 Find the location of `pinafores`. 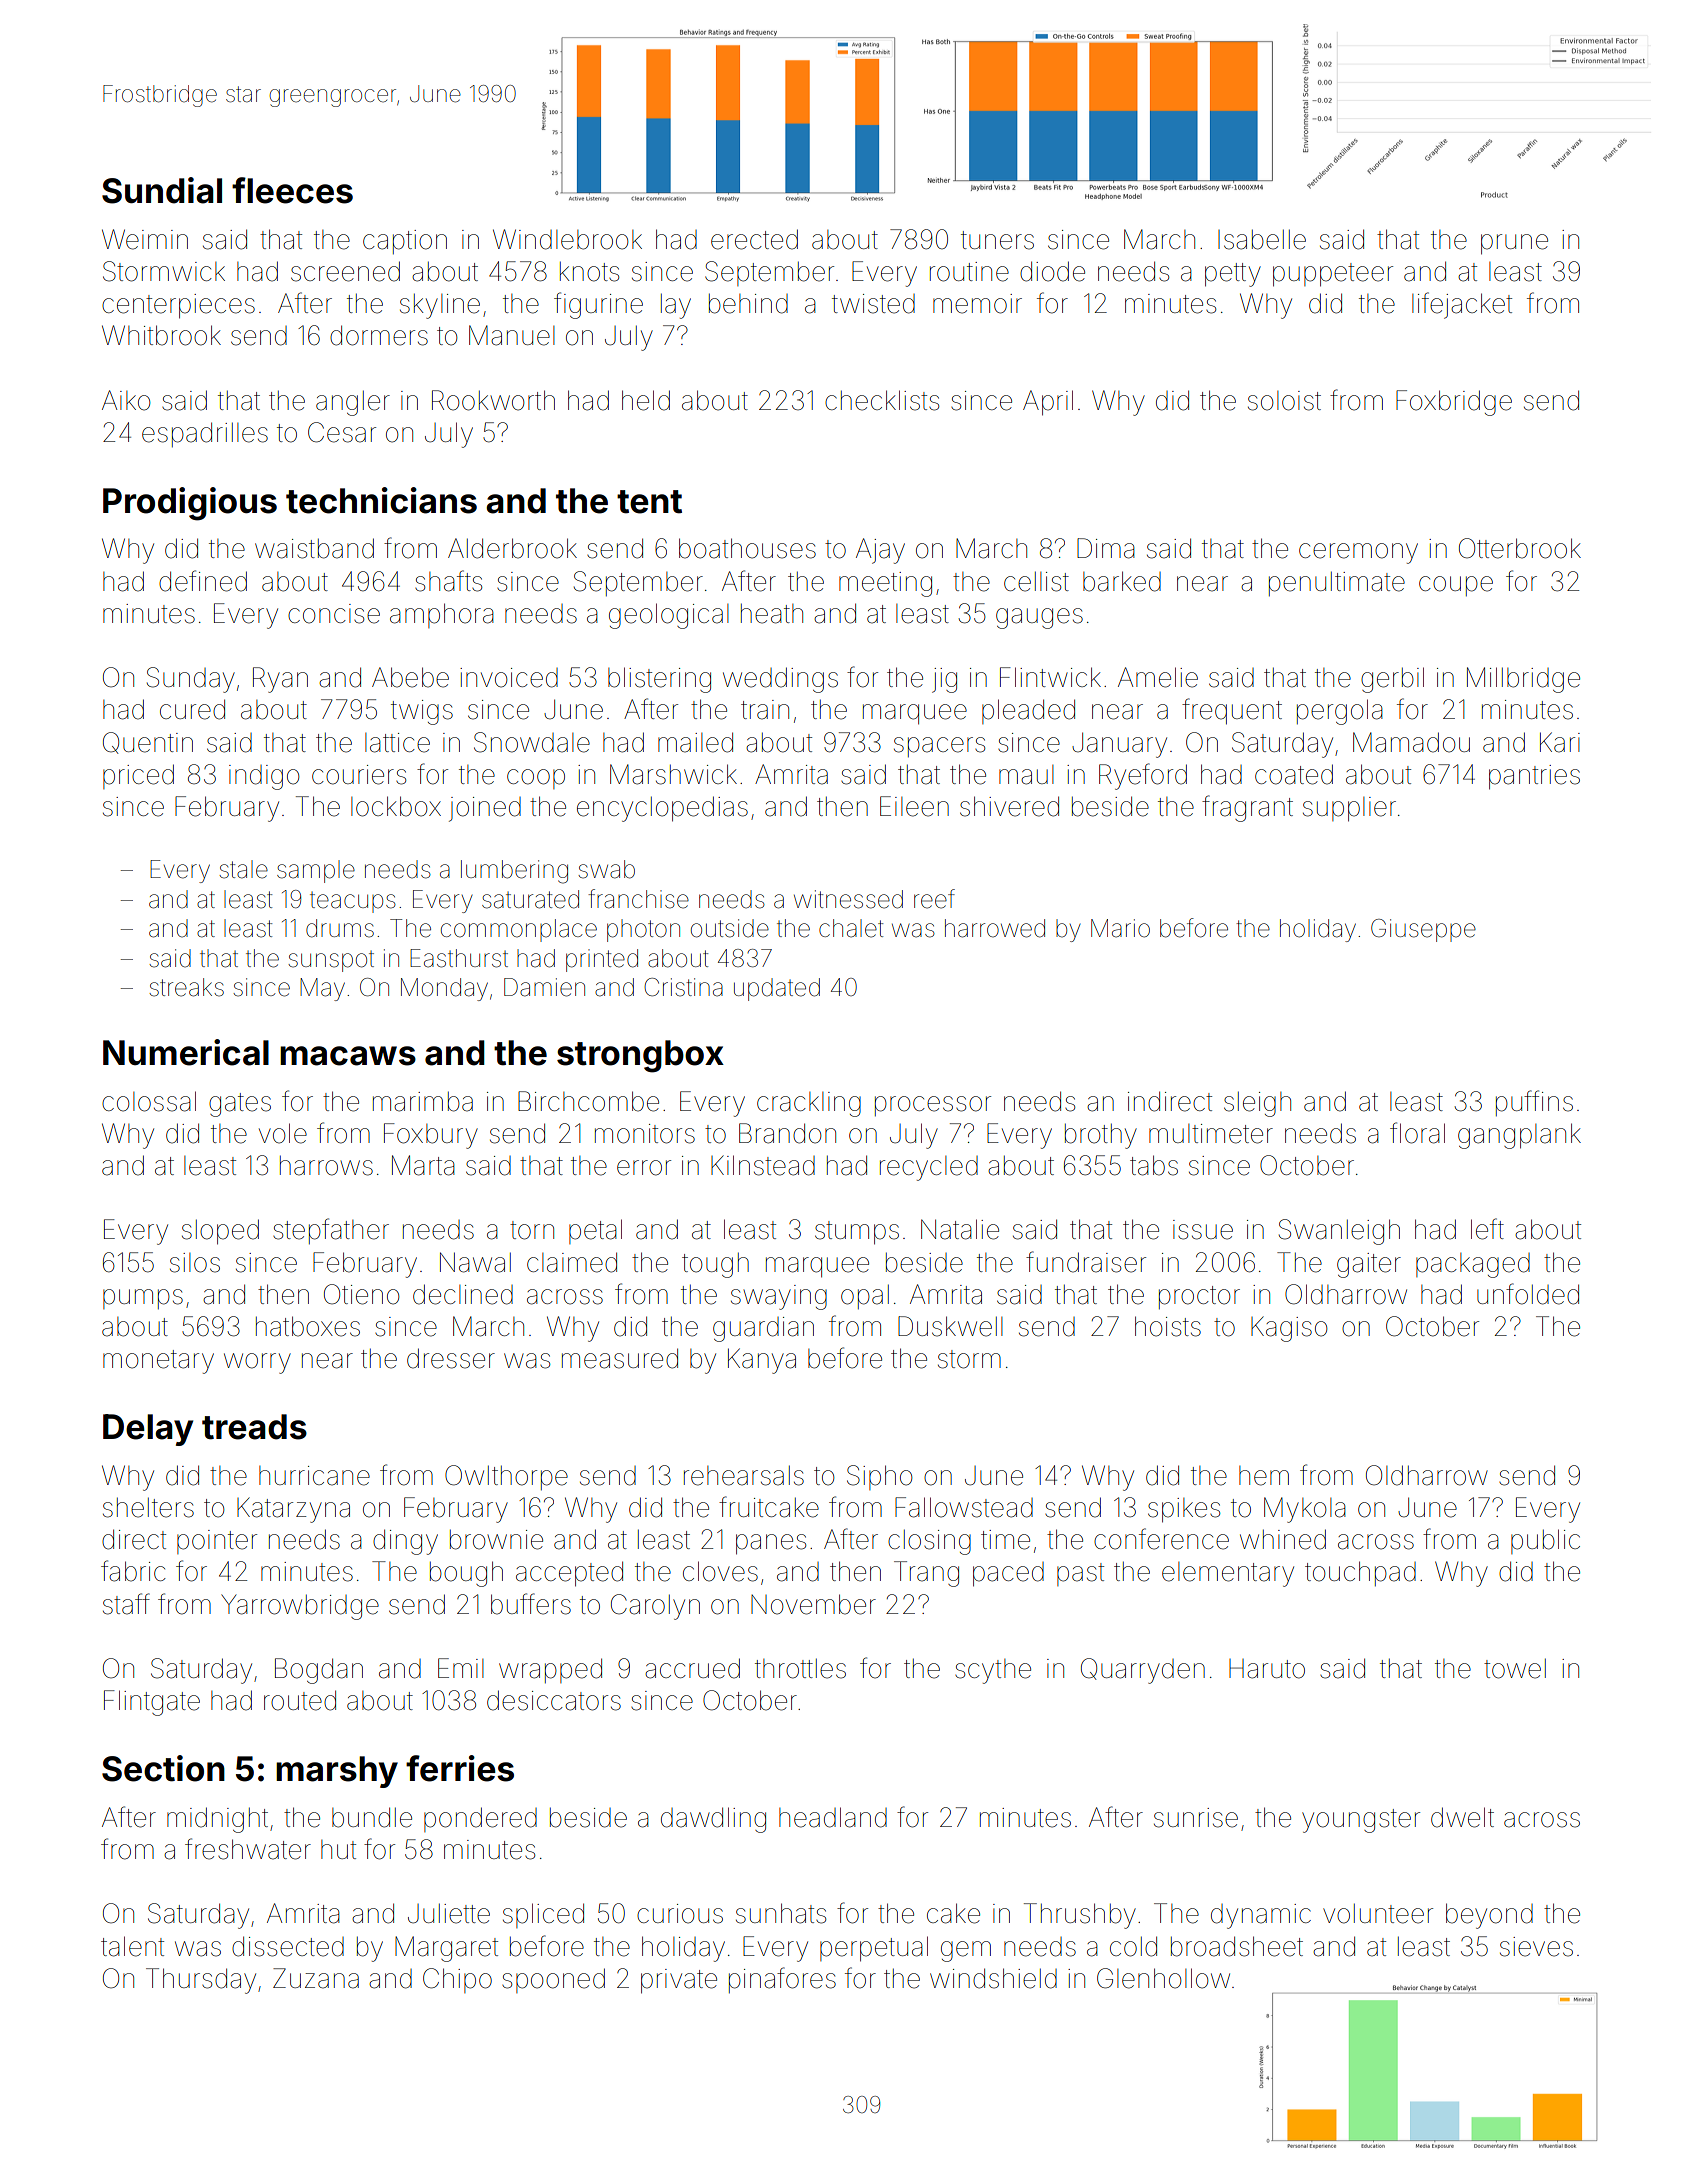

pinafores is located at coordinates (782, 1980).
